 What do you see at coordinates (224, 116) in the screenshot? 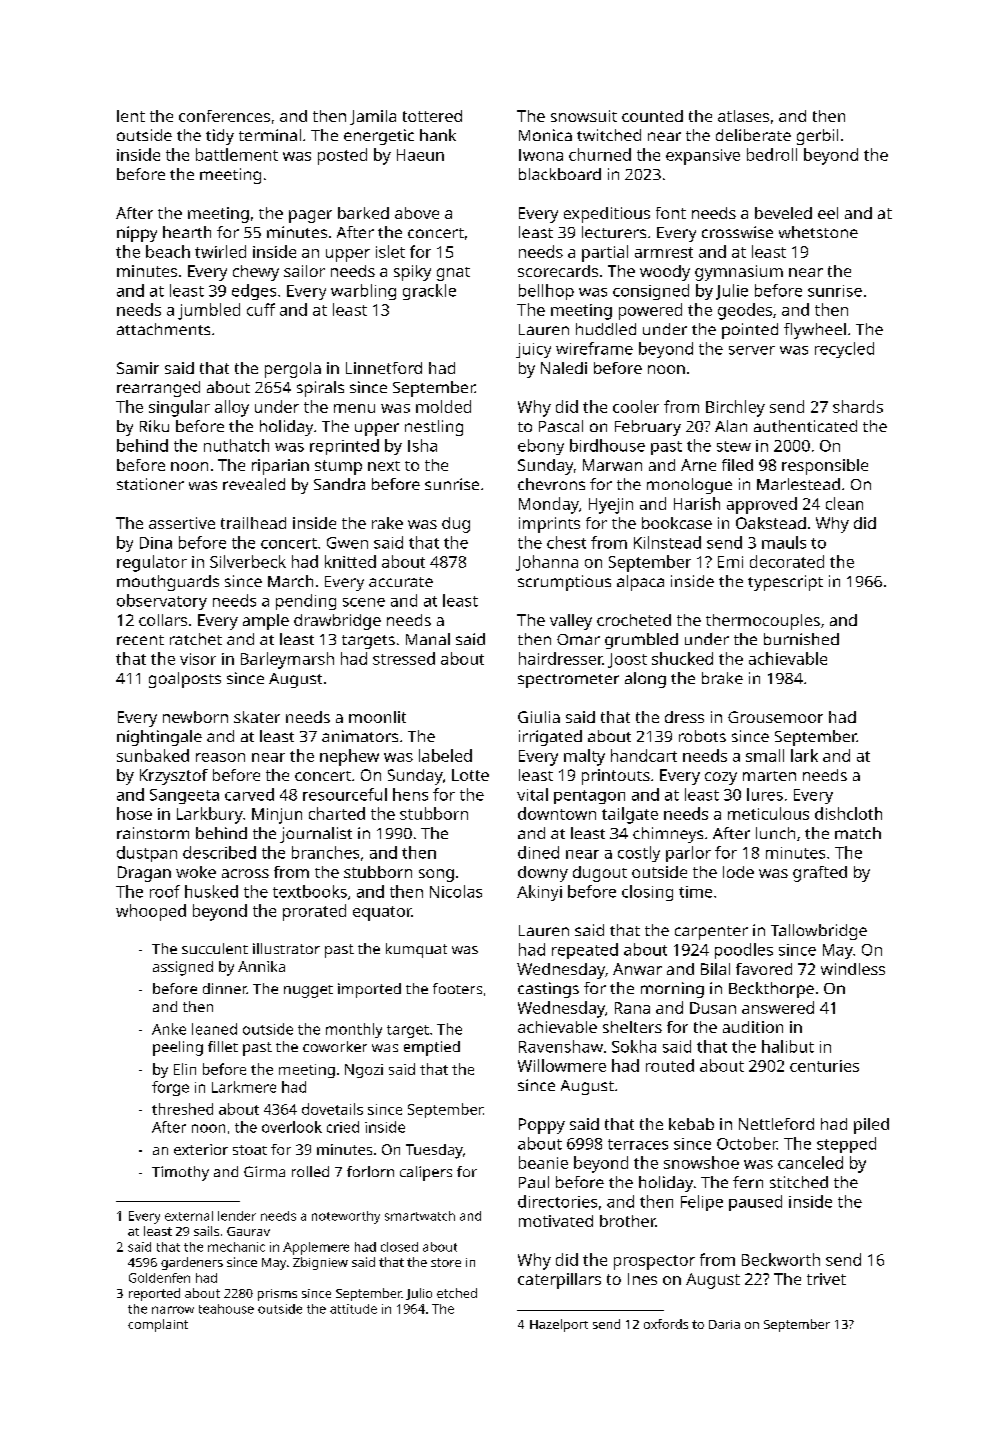
I see `conferences` at bounding box center [224, 116].
